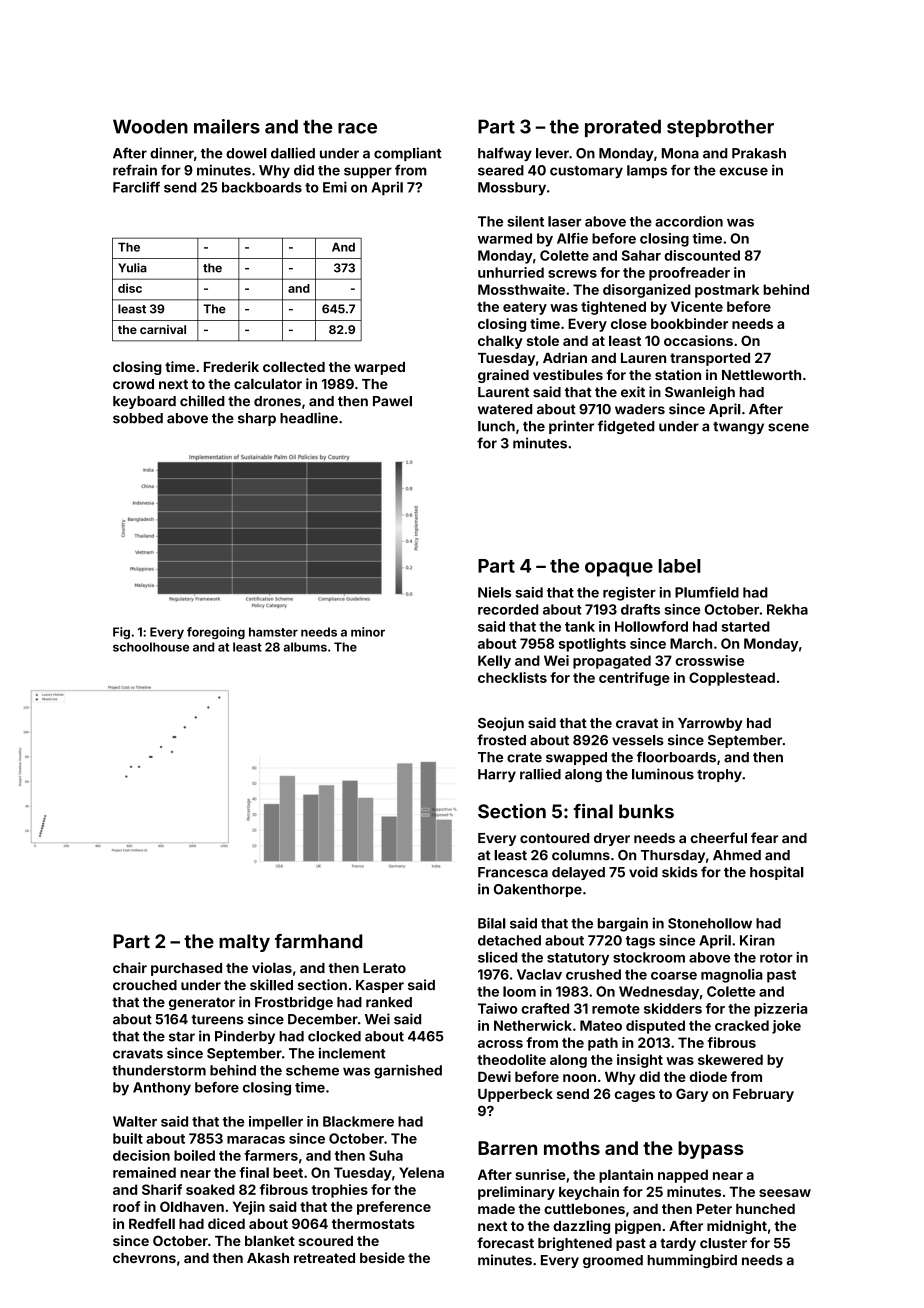 The image size is (924, 1308). I want to click on Anthony, so click(162, 1089).
